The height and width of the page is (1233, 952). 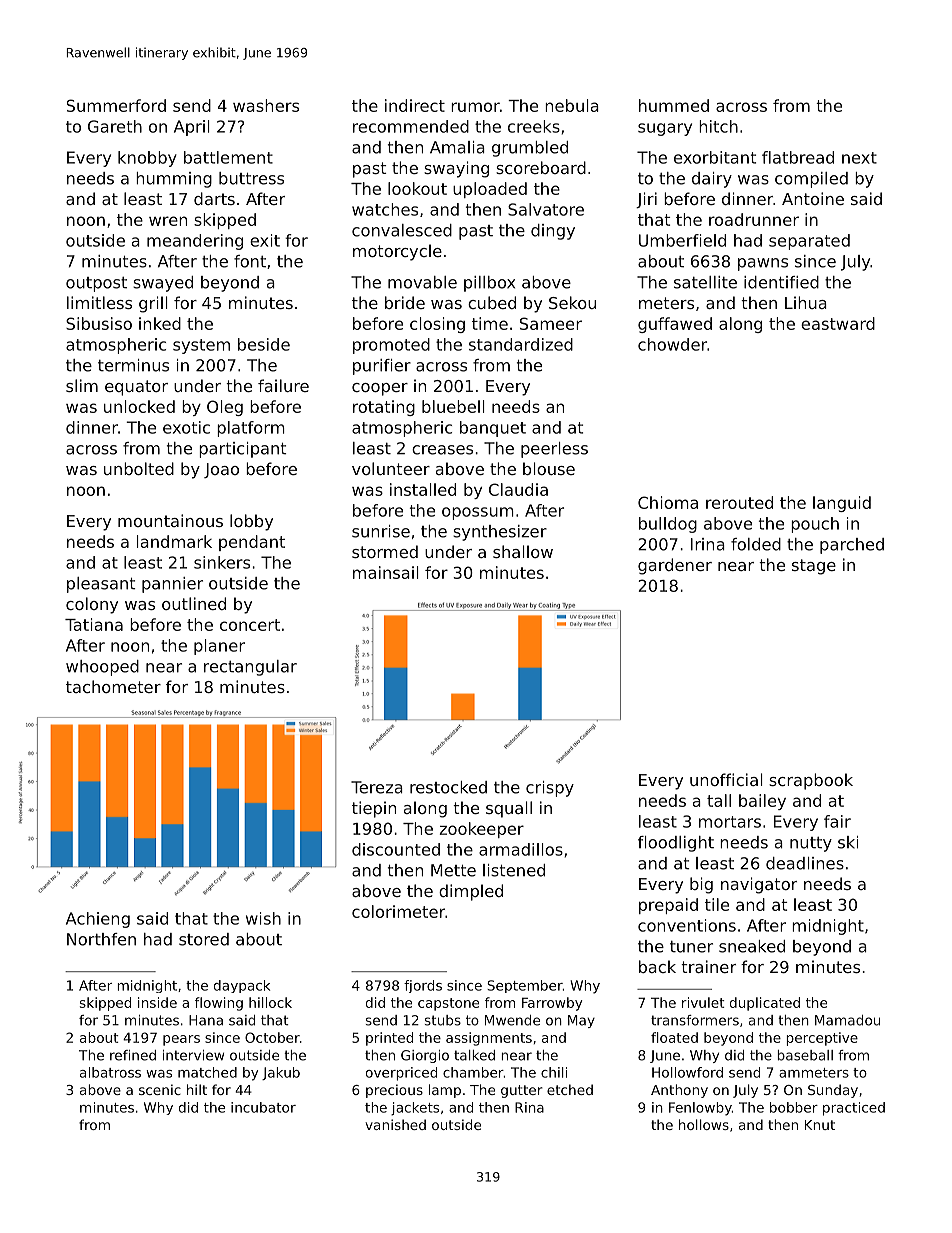 What do you see at coordinates (572, 105) in the page?
I see `nebula` at bounding box center [572, 105].
